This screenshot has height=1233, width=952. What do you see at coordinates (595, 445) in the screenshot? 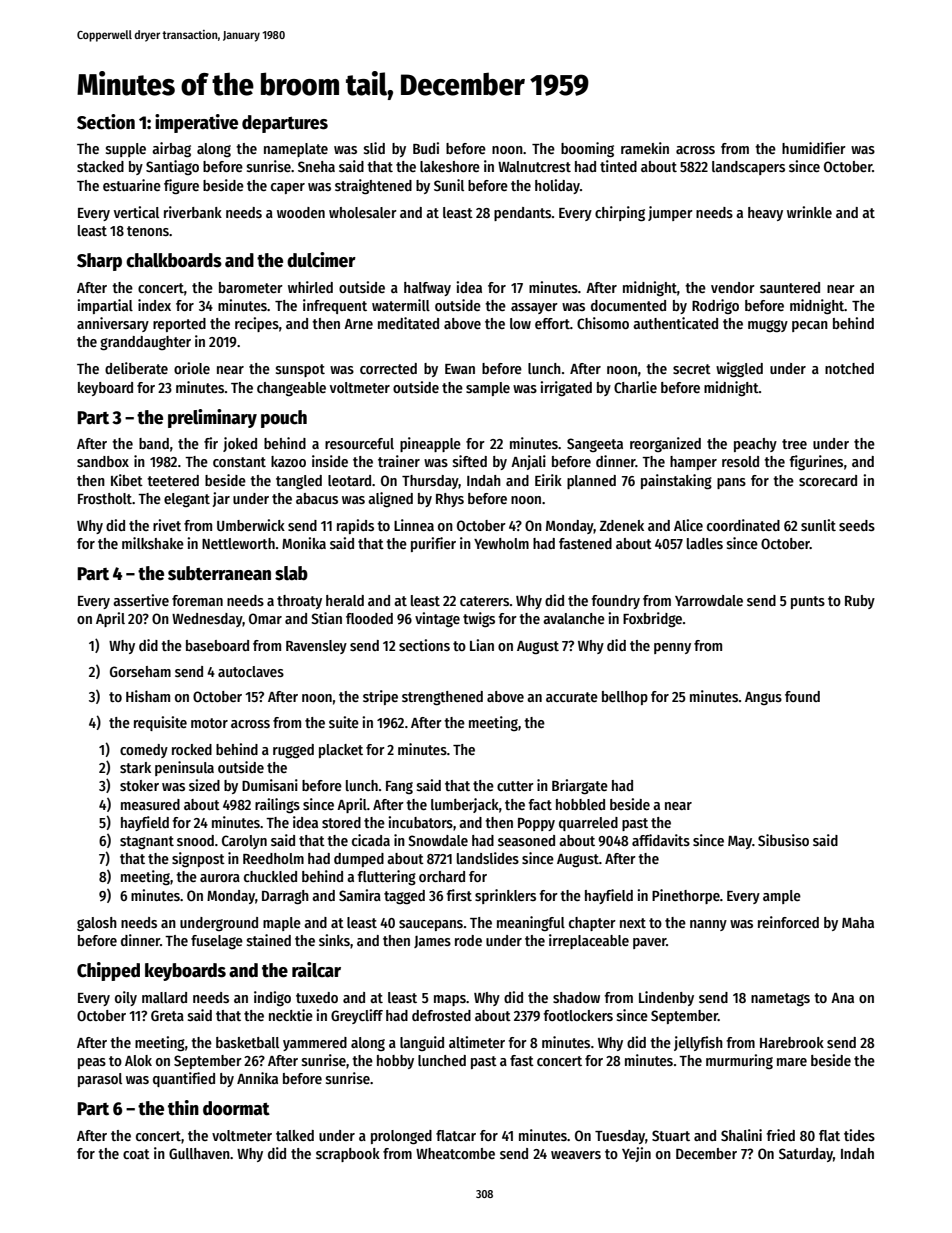
I see `Sangeeta` at bounding box center [595, 445].
